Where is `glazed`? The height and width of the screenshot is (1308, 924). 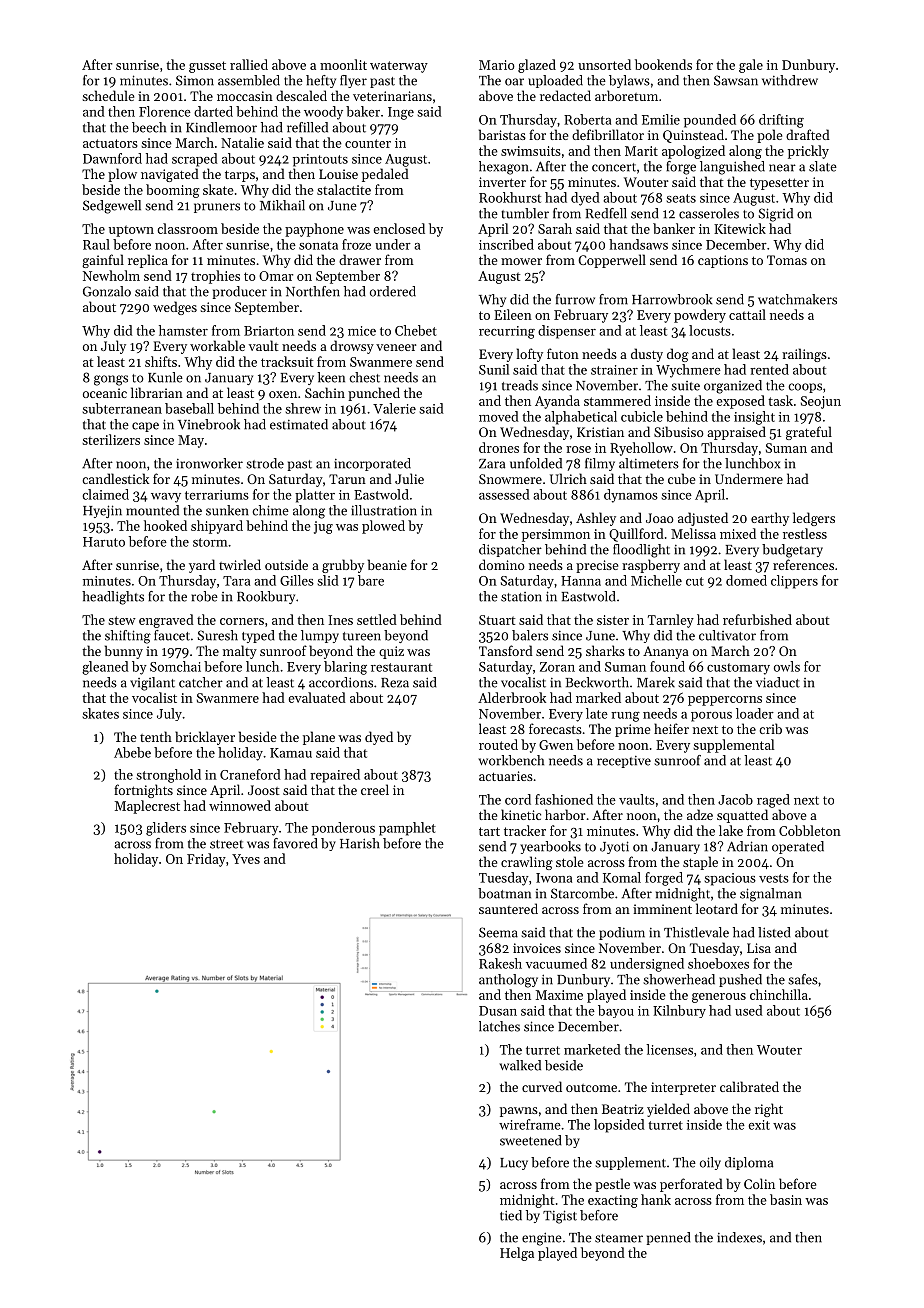 glazed is located at coordinates (537, 66).
